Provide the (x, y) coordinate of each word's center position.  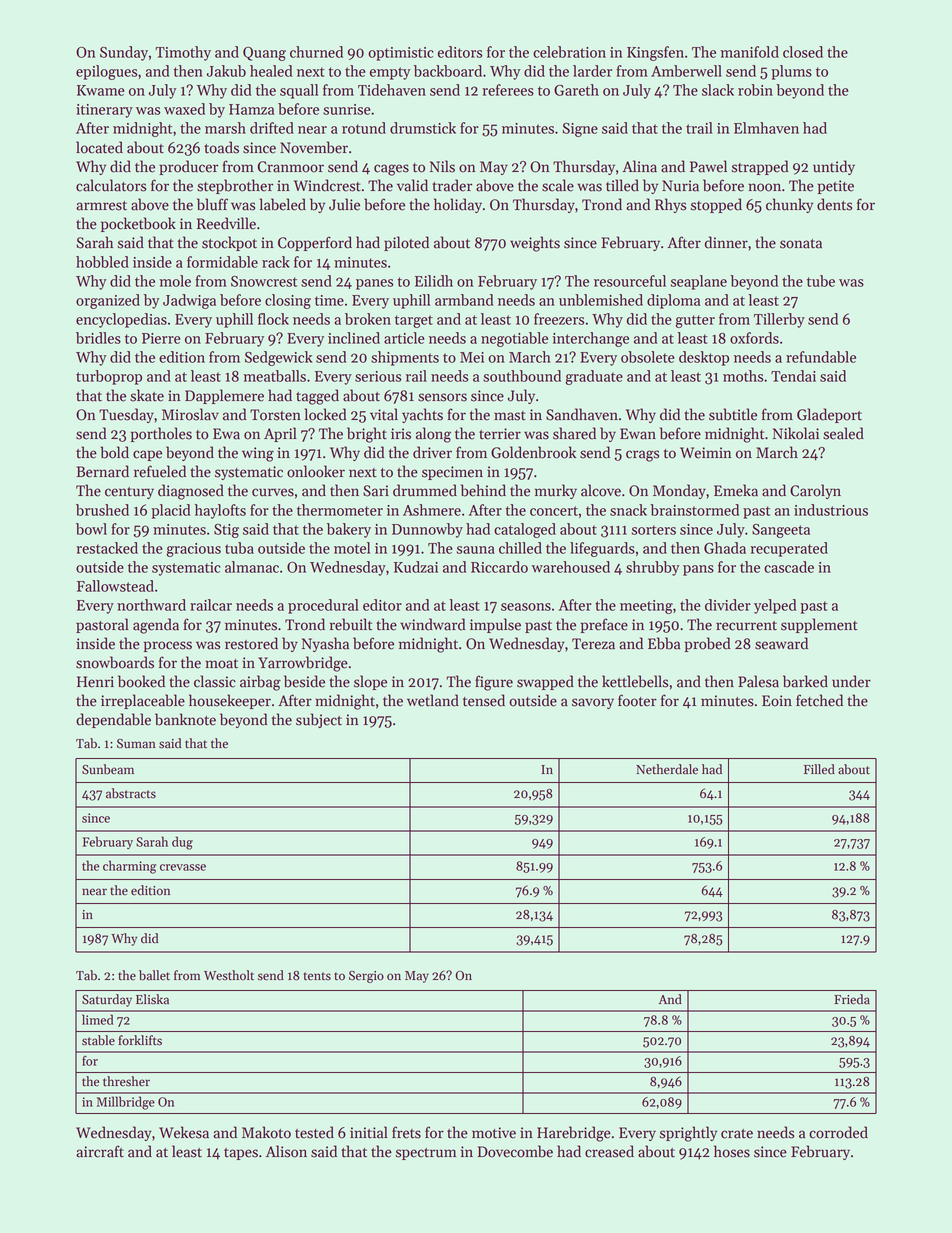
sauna (475, 550)
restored (251, 643)
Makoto (266, 1132)
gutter (695, 321)
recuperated (789, 549)
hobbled (102, 262)
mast (510, 416)
